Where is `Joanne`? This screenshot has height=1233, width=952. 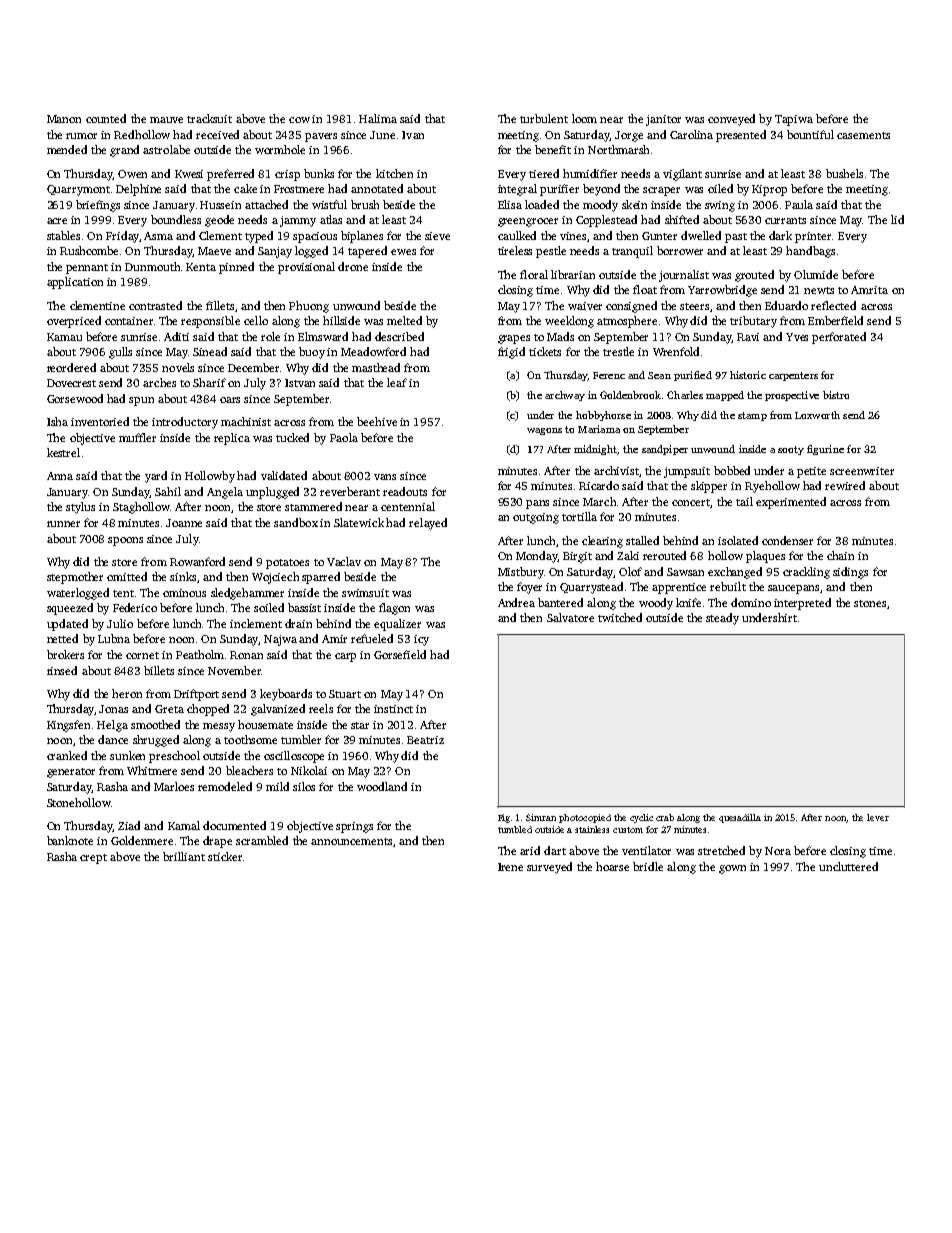 Joanne is located at coordinates (184, 523).
